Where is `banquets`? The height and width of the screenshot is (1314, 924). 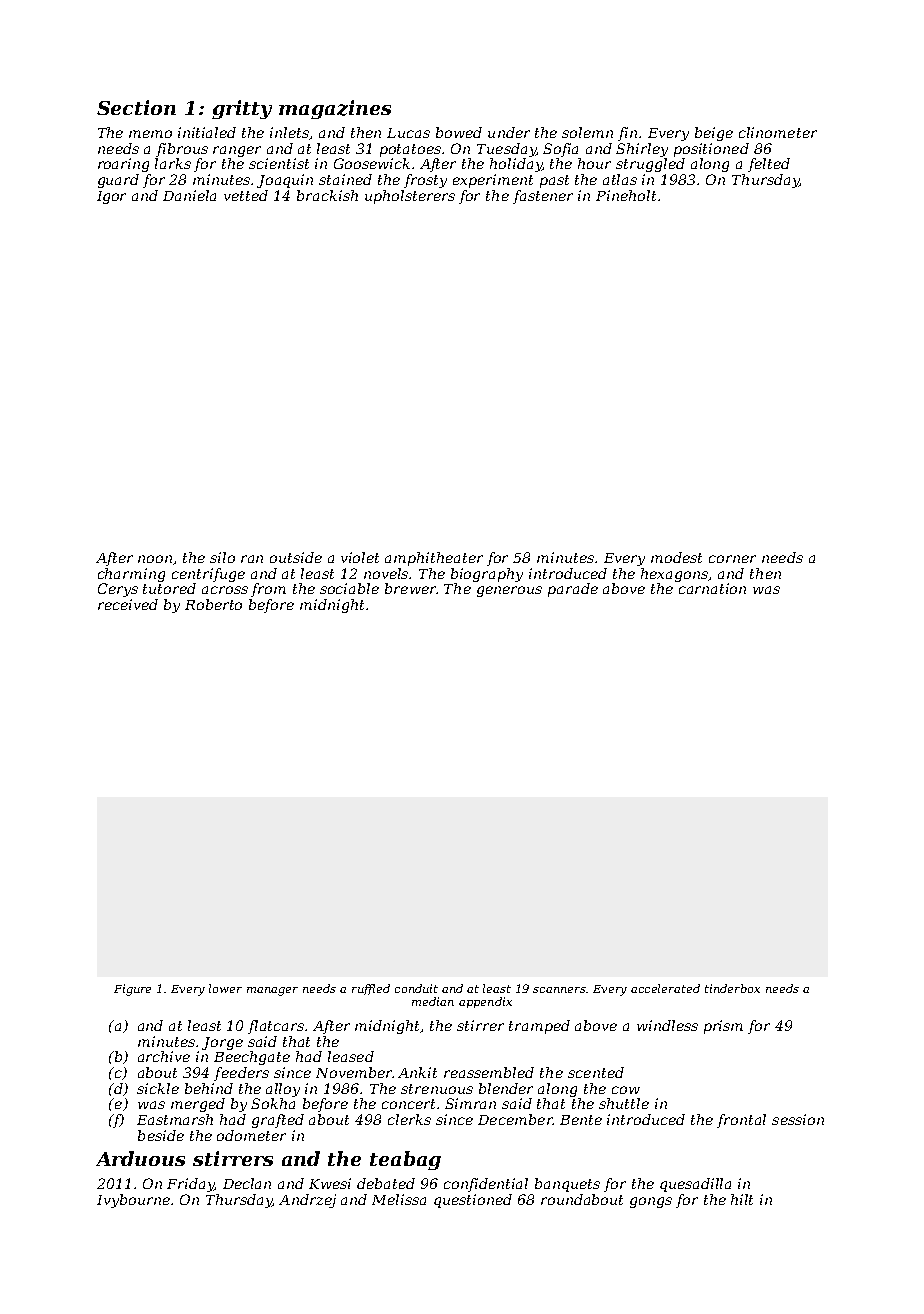 banquets is located at coordinates (567, 1185).
